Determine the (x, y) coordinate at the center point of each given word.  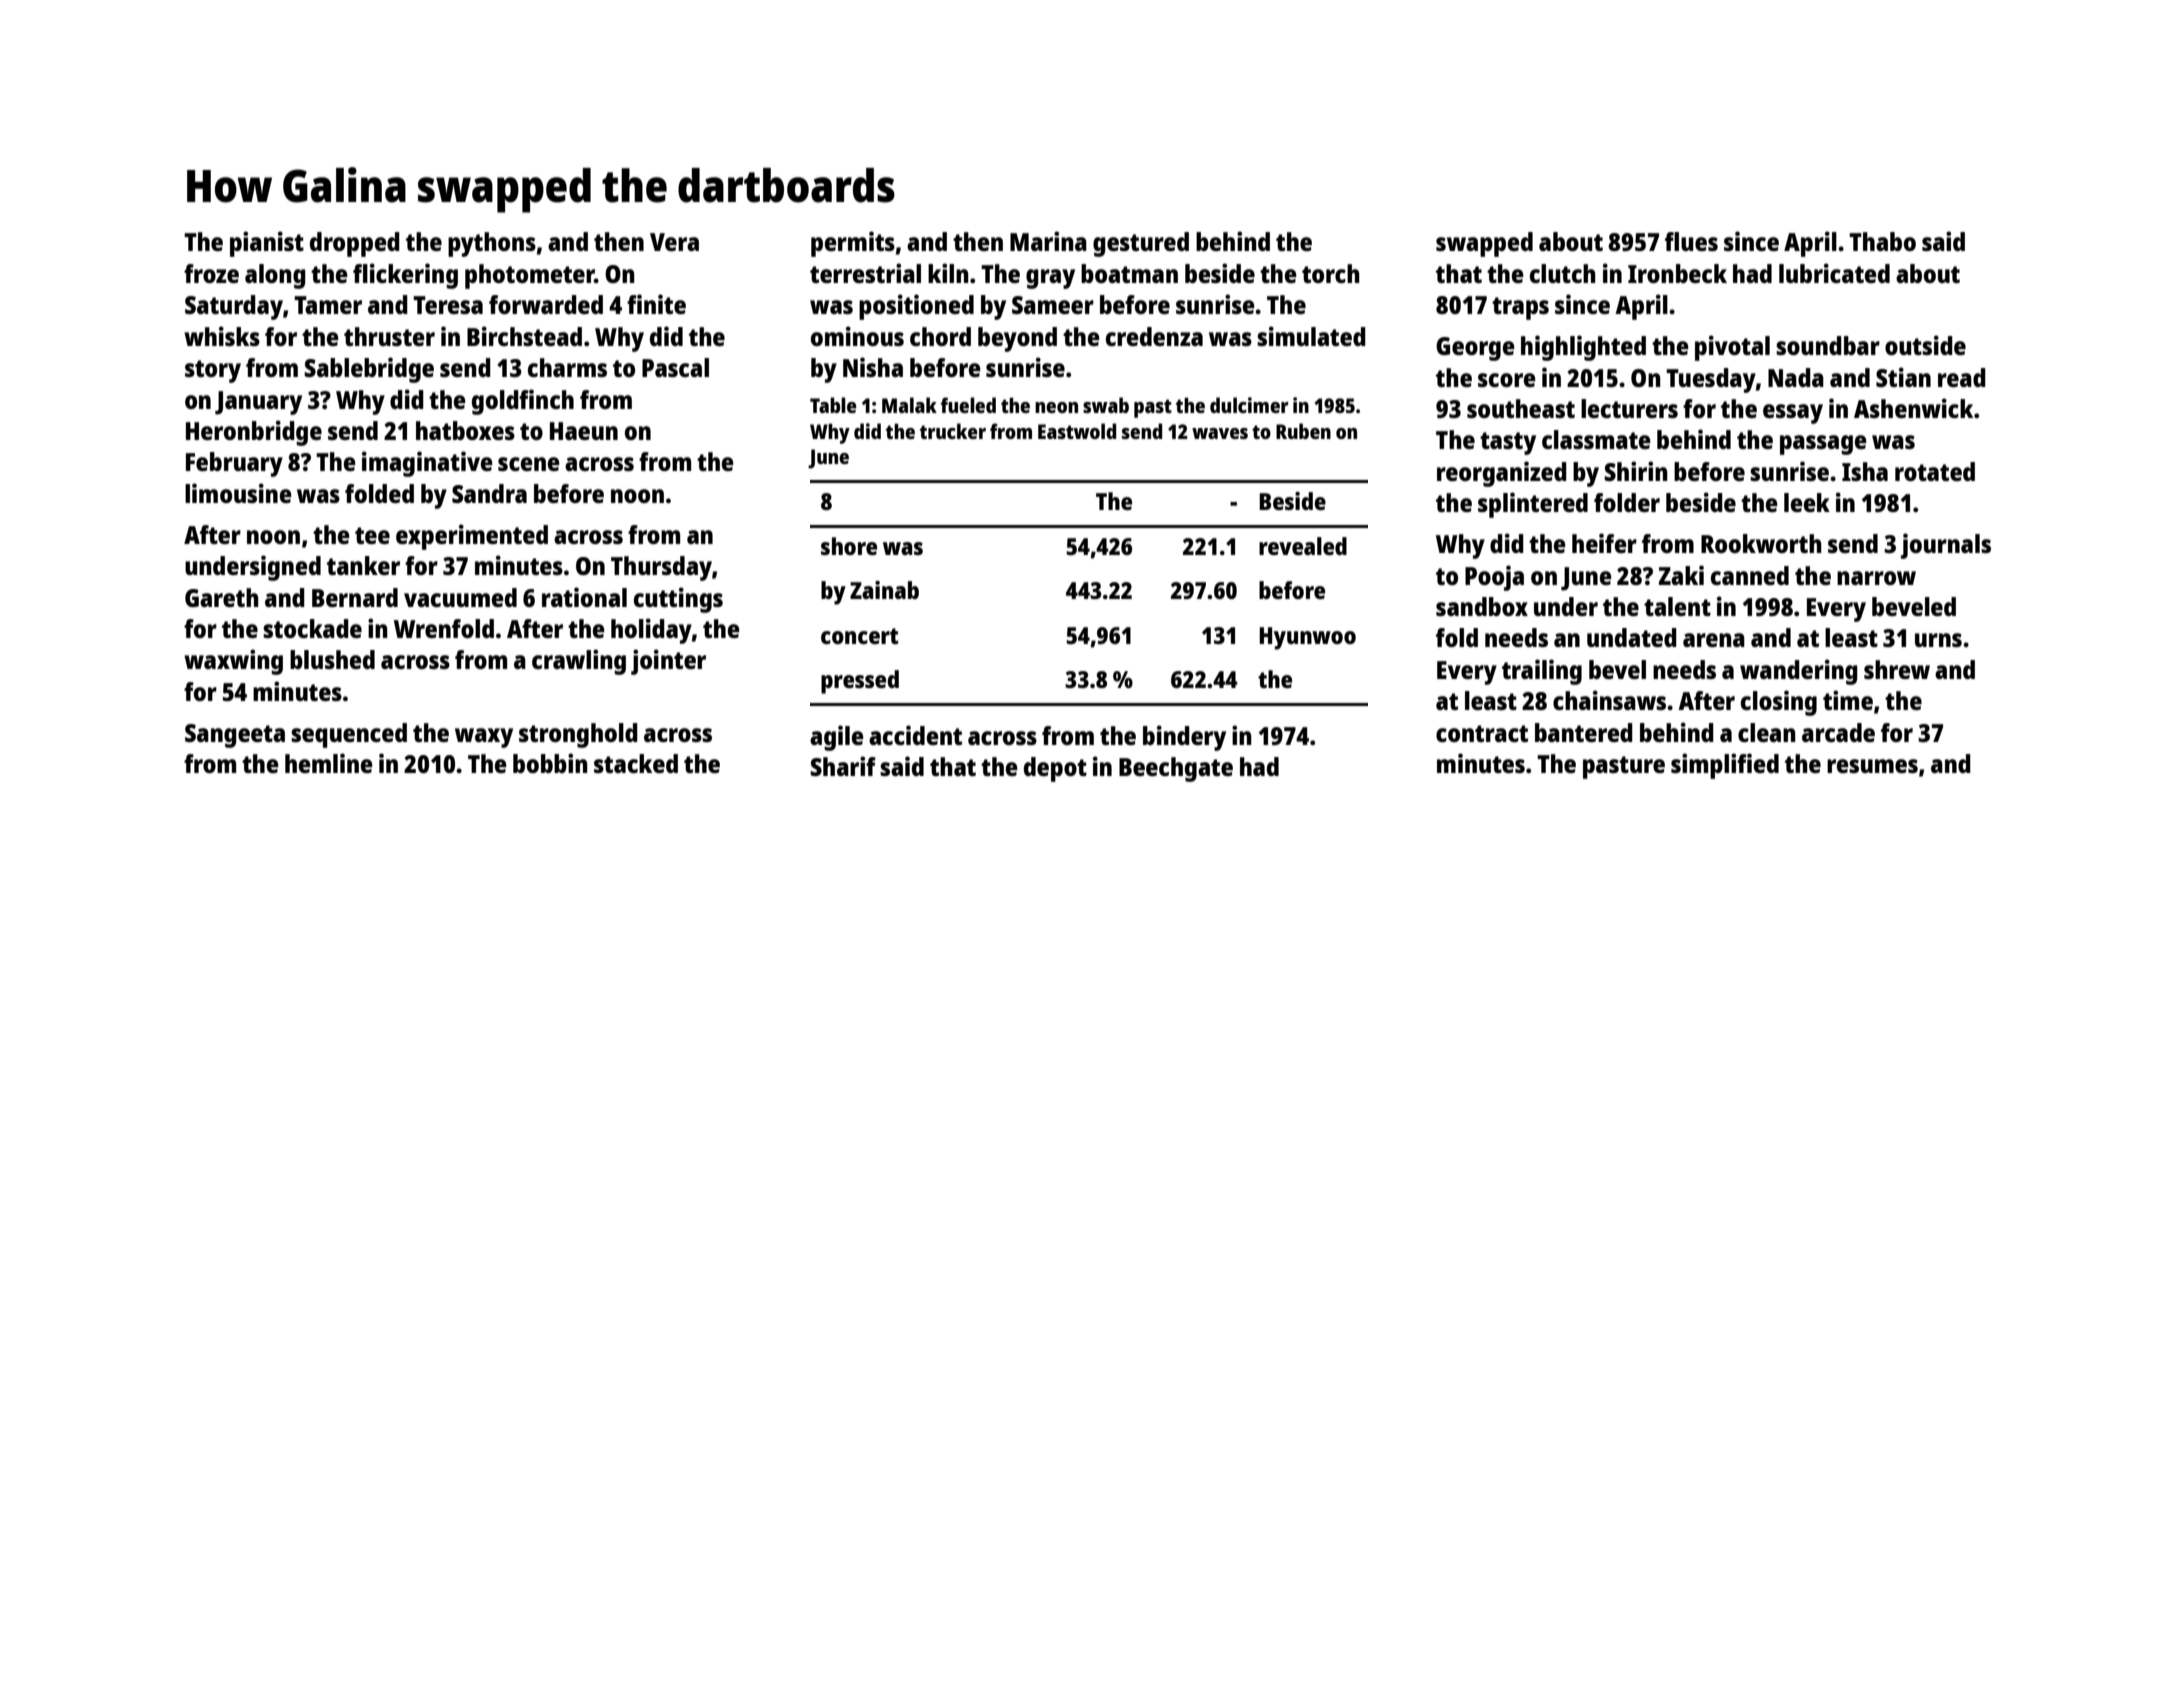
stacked (636, 763)
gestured (1141, 244)
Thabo (1882, 241)
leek (1807, 502)
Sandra (489, 493)
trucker (953, 431)
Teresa (448, 305)
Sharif (843, 766)
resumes (1872, 766)
